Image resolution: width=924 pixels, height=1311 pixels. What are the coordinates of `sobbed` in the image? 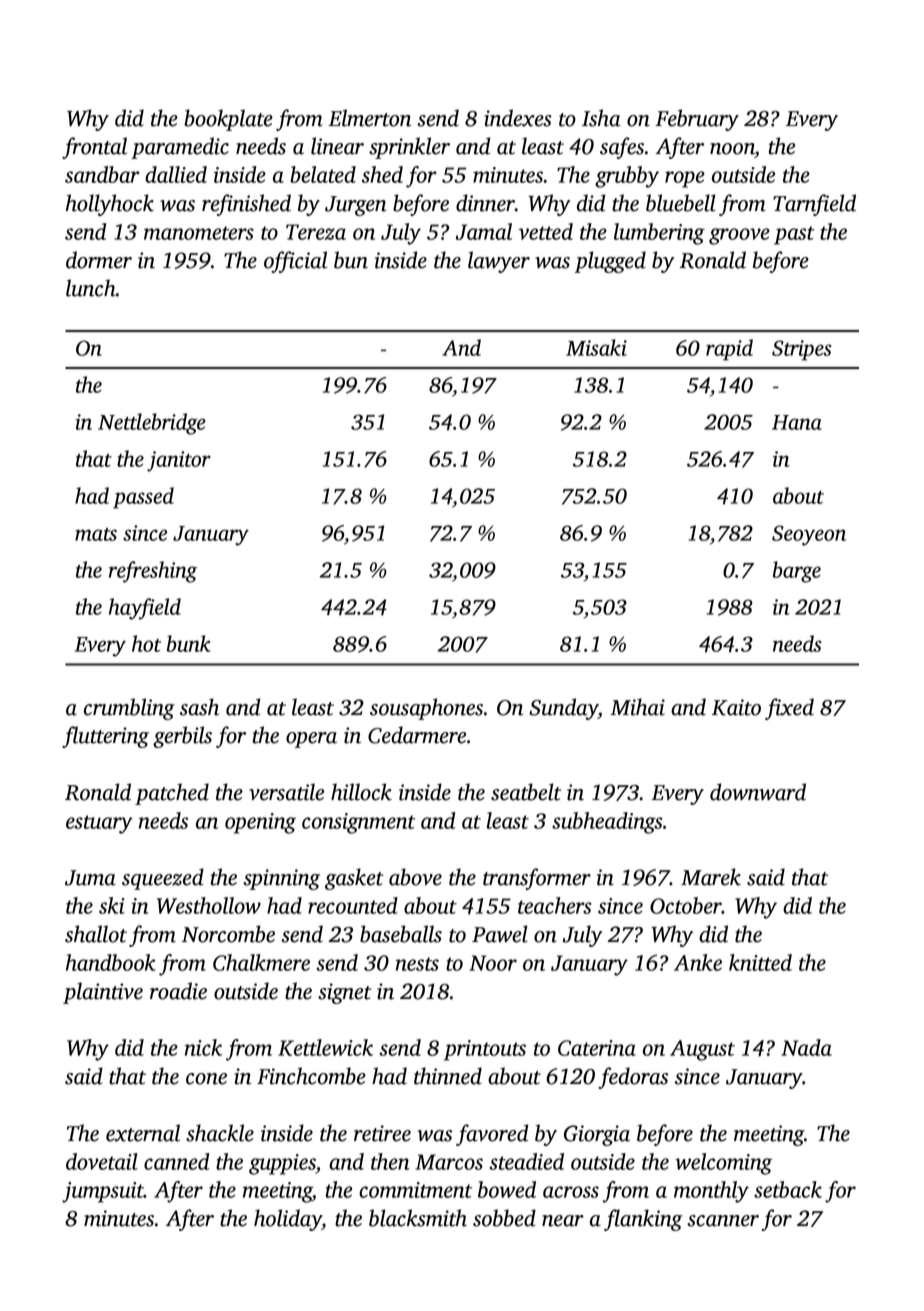 It's located at (504, 1218).
